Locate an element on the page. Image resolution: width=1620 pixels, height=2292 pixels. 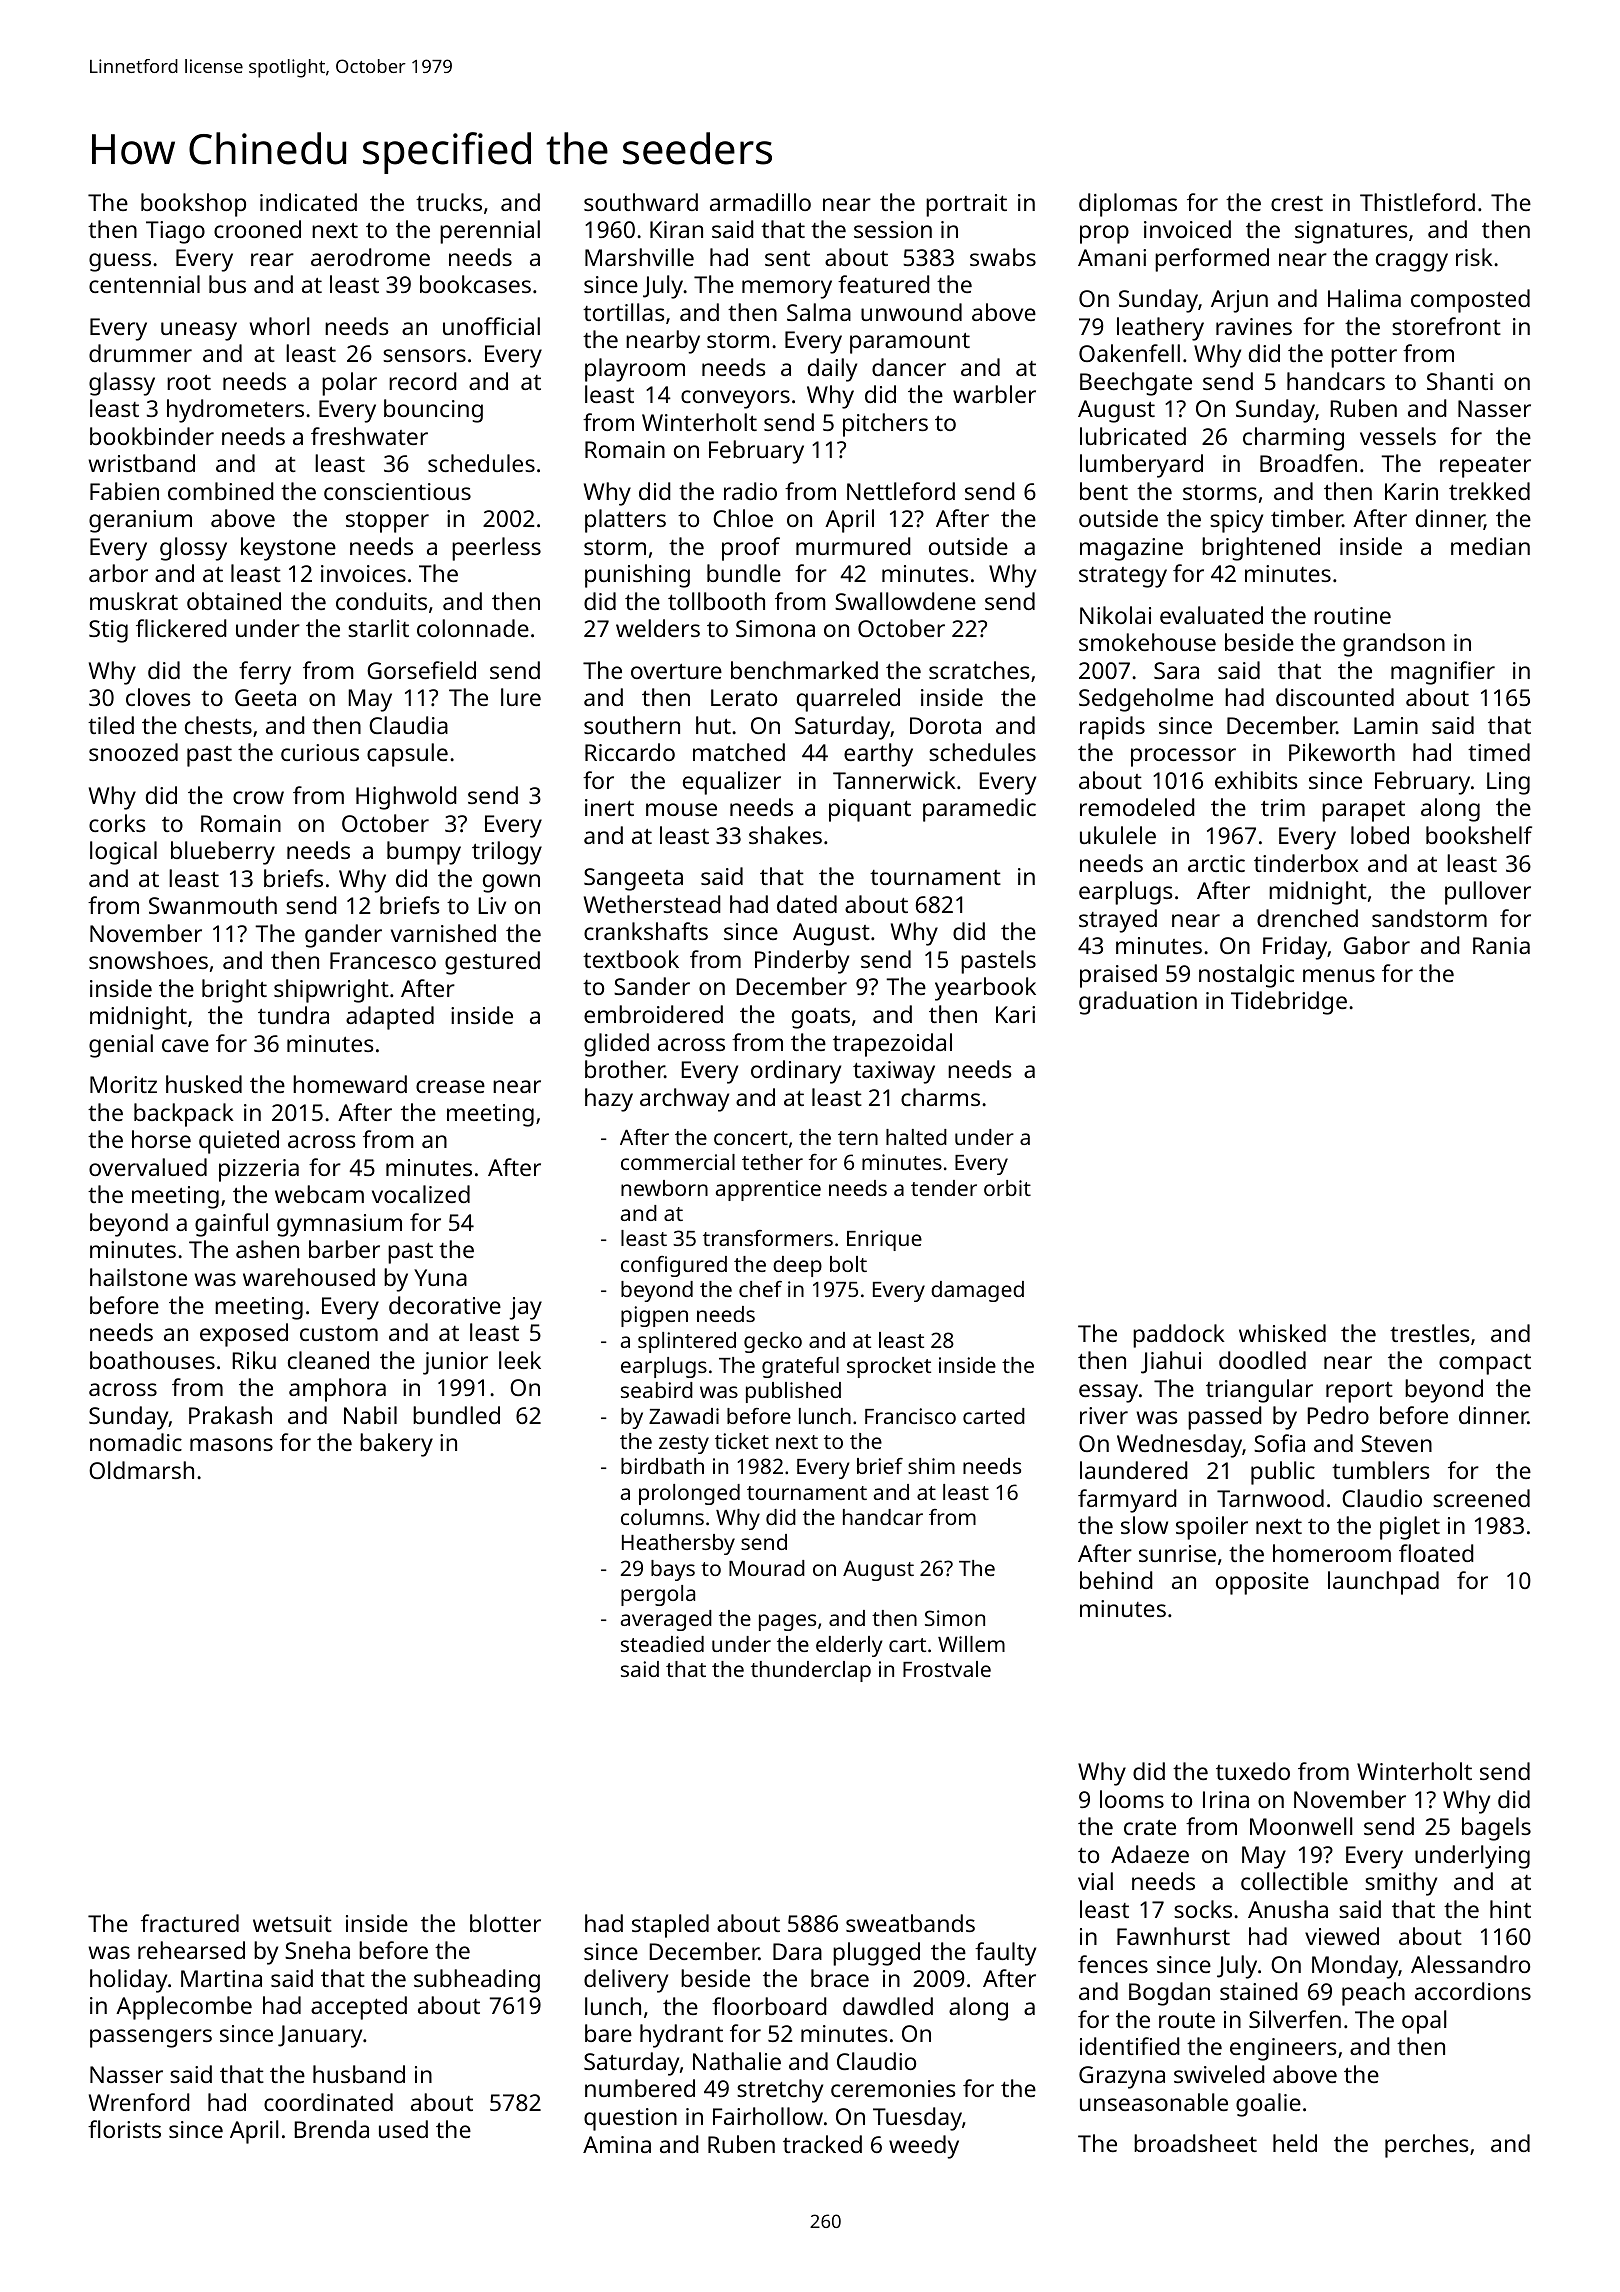
brace is located at coordinates (840, 1978).
